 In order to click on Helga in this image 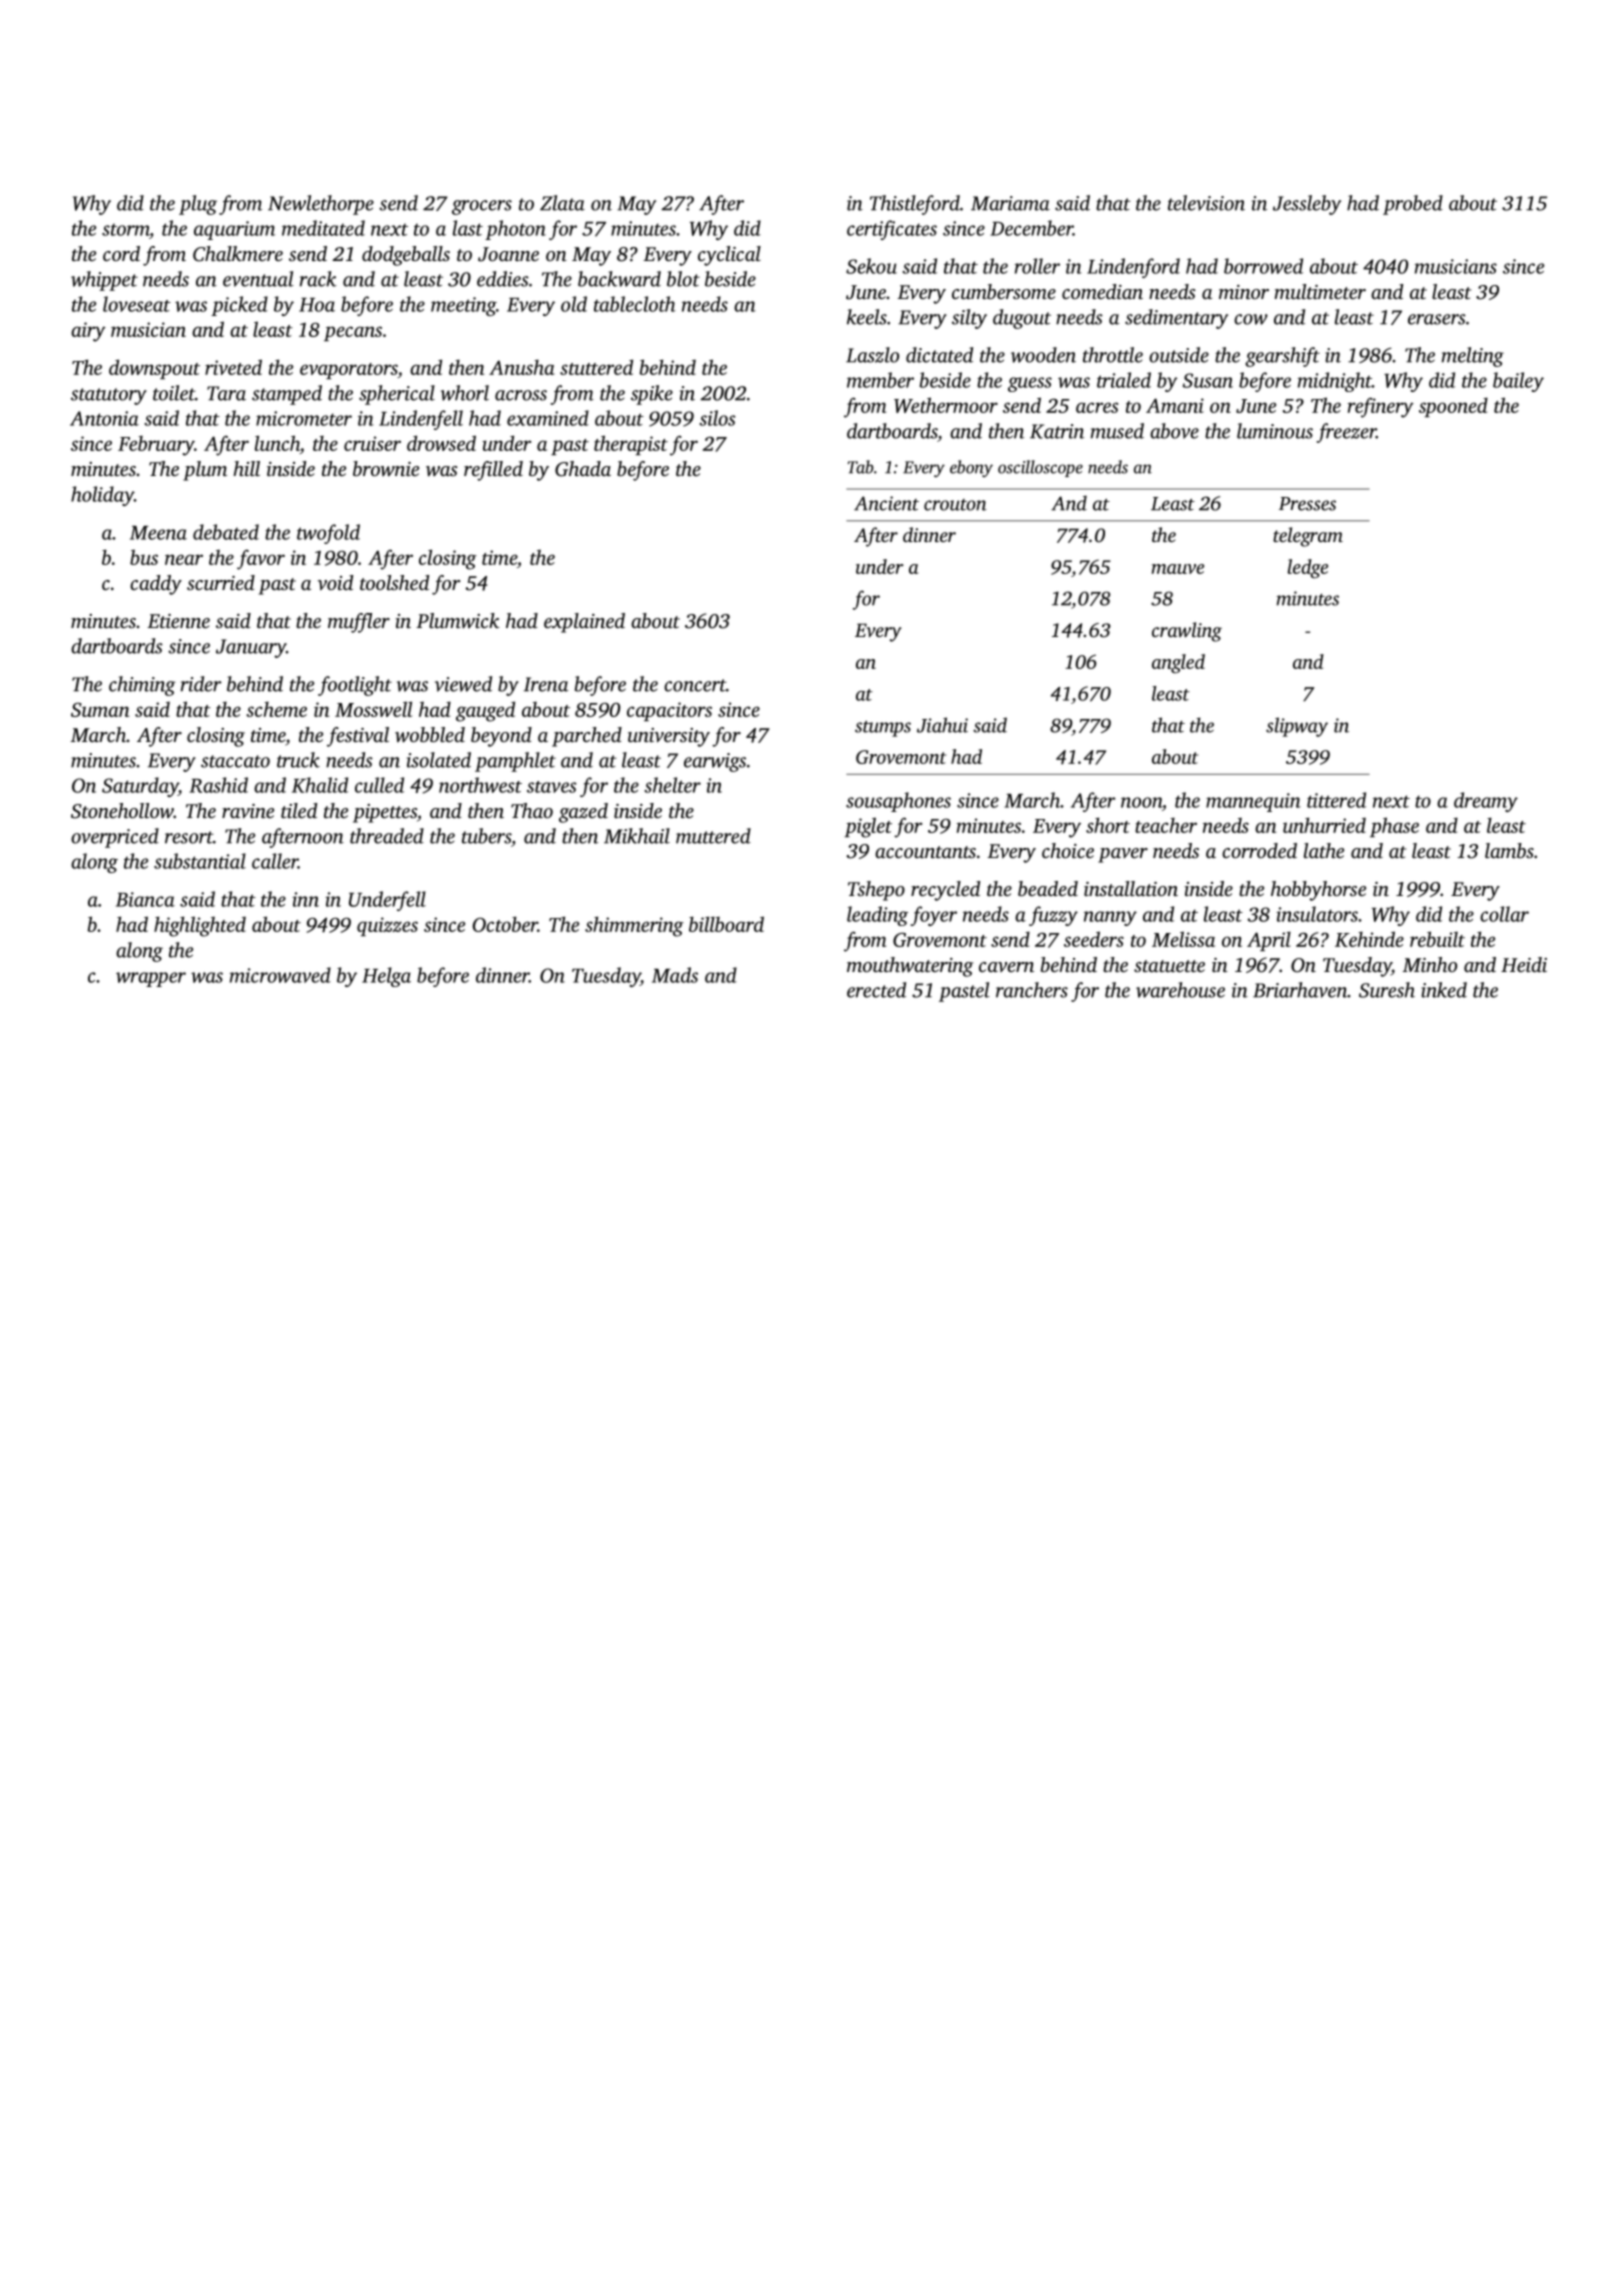, I will do `click(386, 977)`.
